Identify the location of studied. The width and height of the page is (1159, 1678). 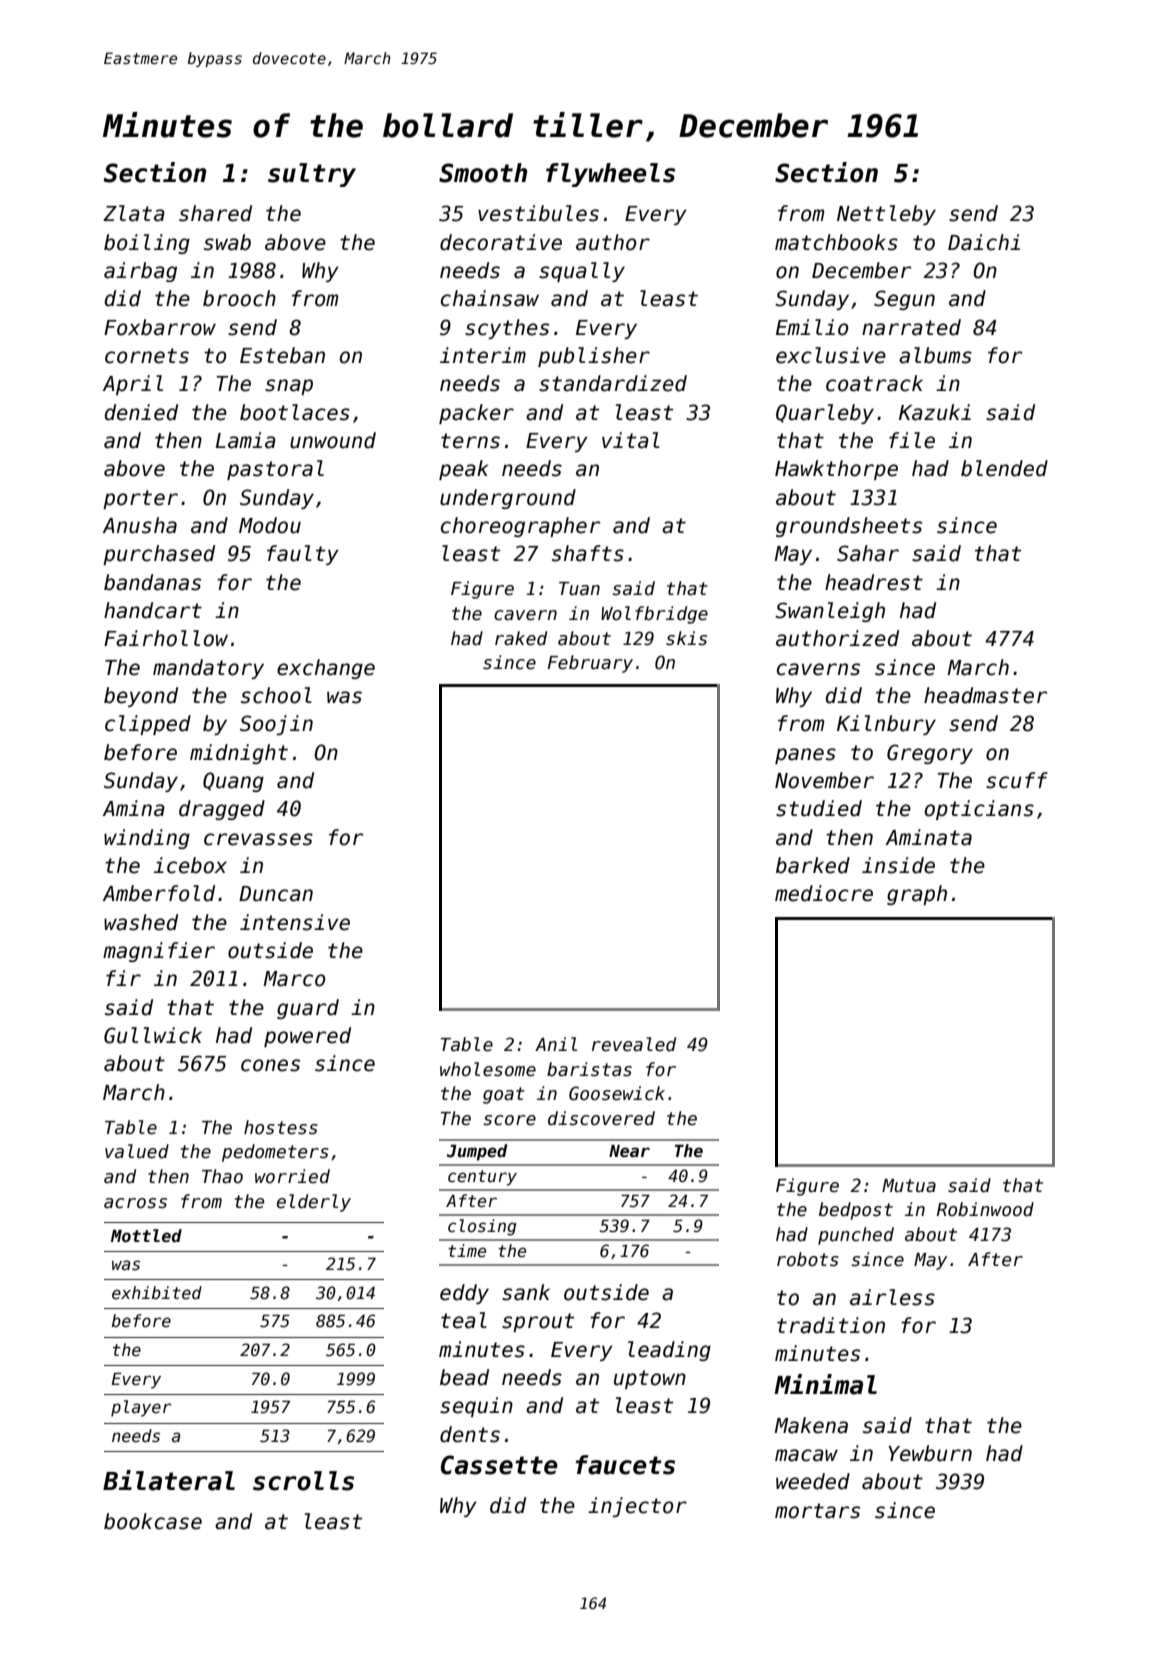
(819, 808).
